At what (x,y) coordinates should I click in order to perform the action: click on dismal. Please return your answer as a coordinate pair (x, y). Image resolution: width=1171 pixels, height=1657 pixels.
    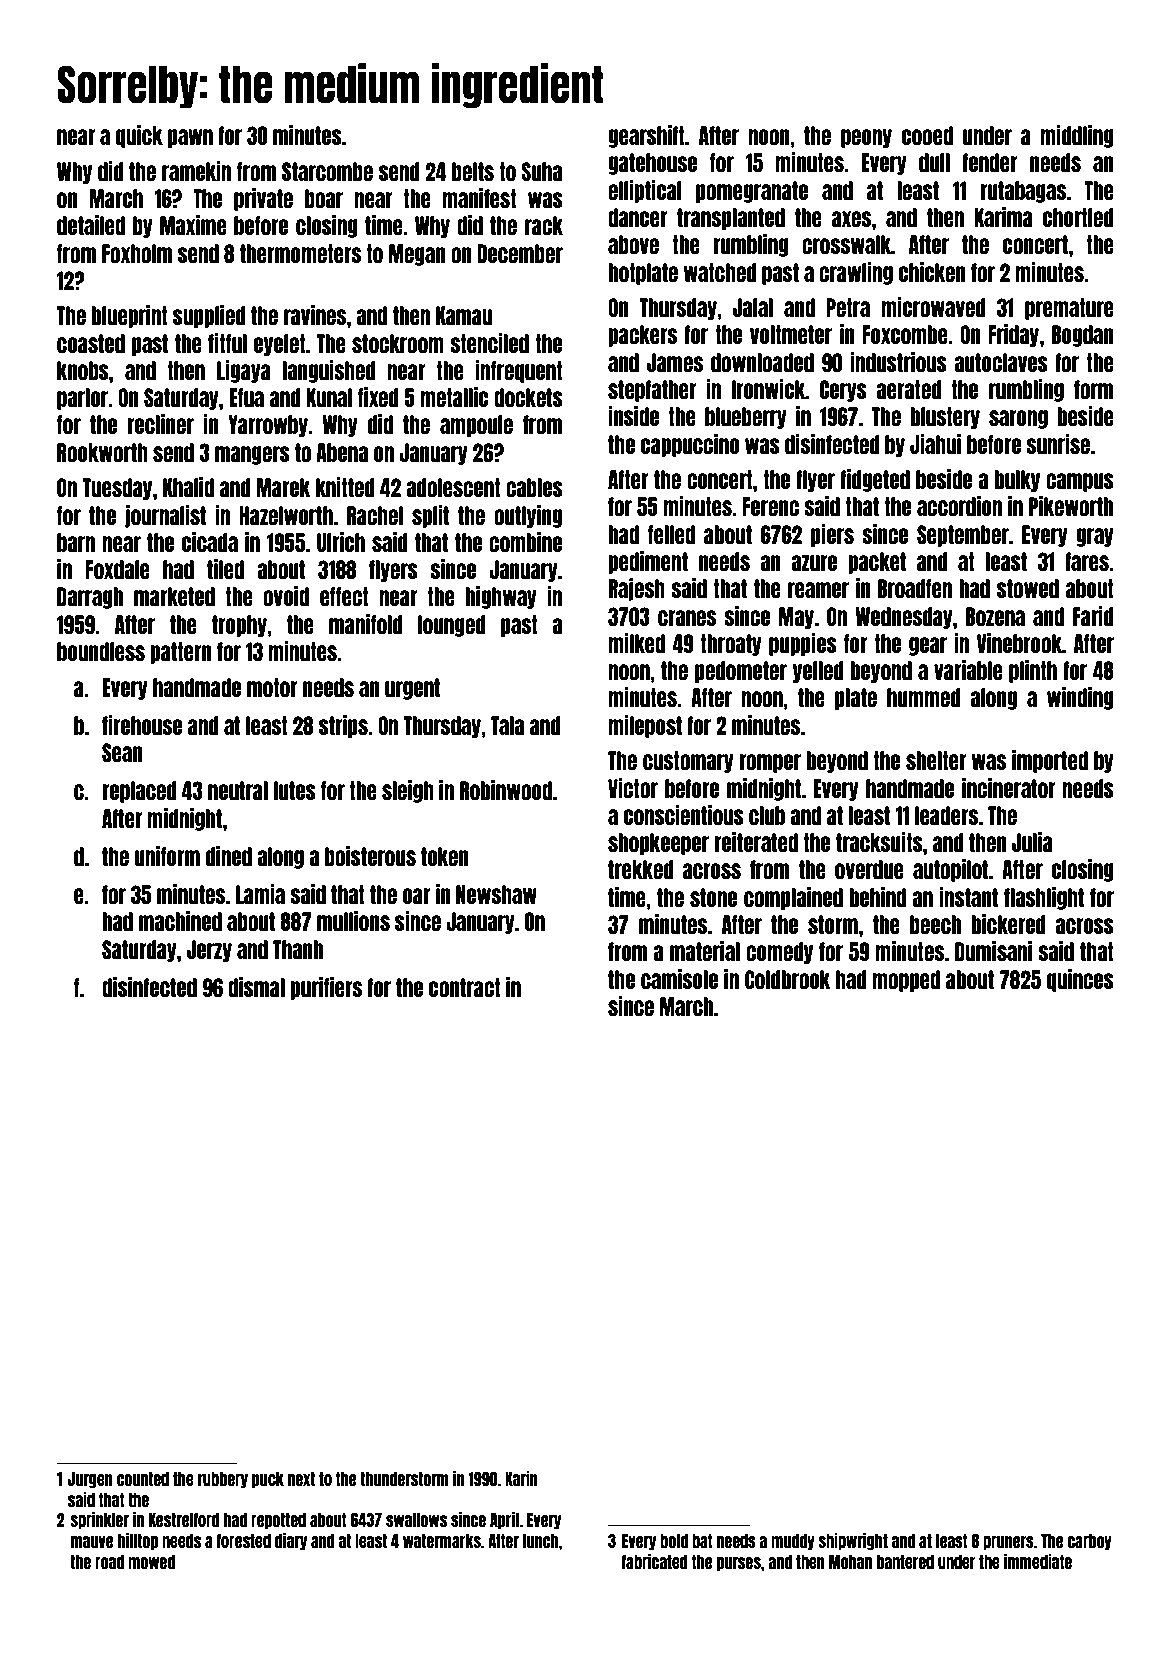
    Looking at the image, I should click on (256, 987).
